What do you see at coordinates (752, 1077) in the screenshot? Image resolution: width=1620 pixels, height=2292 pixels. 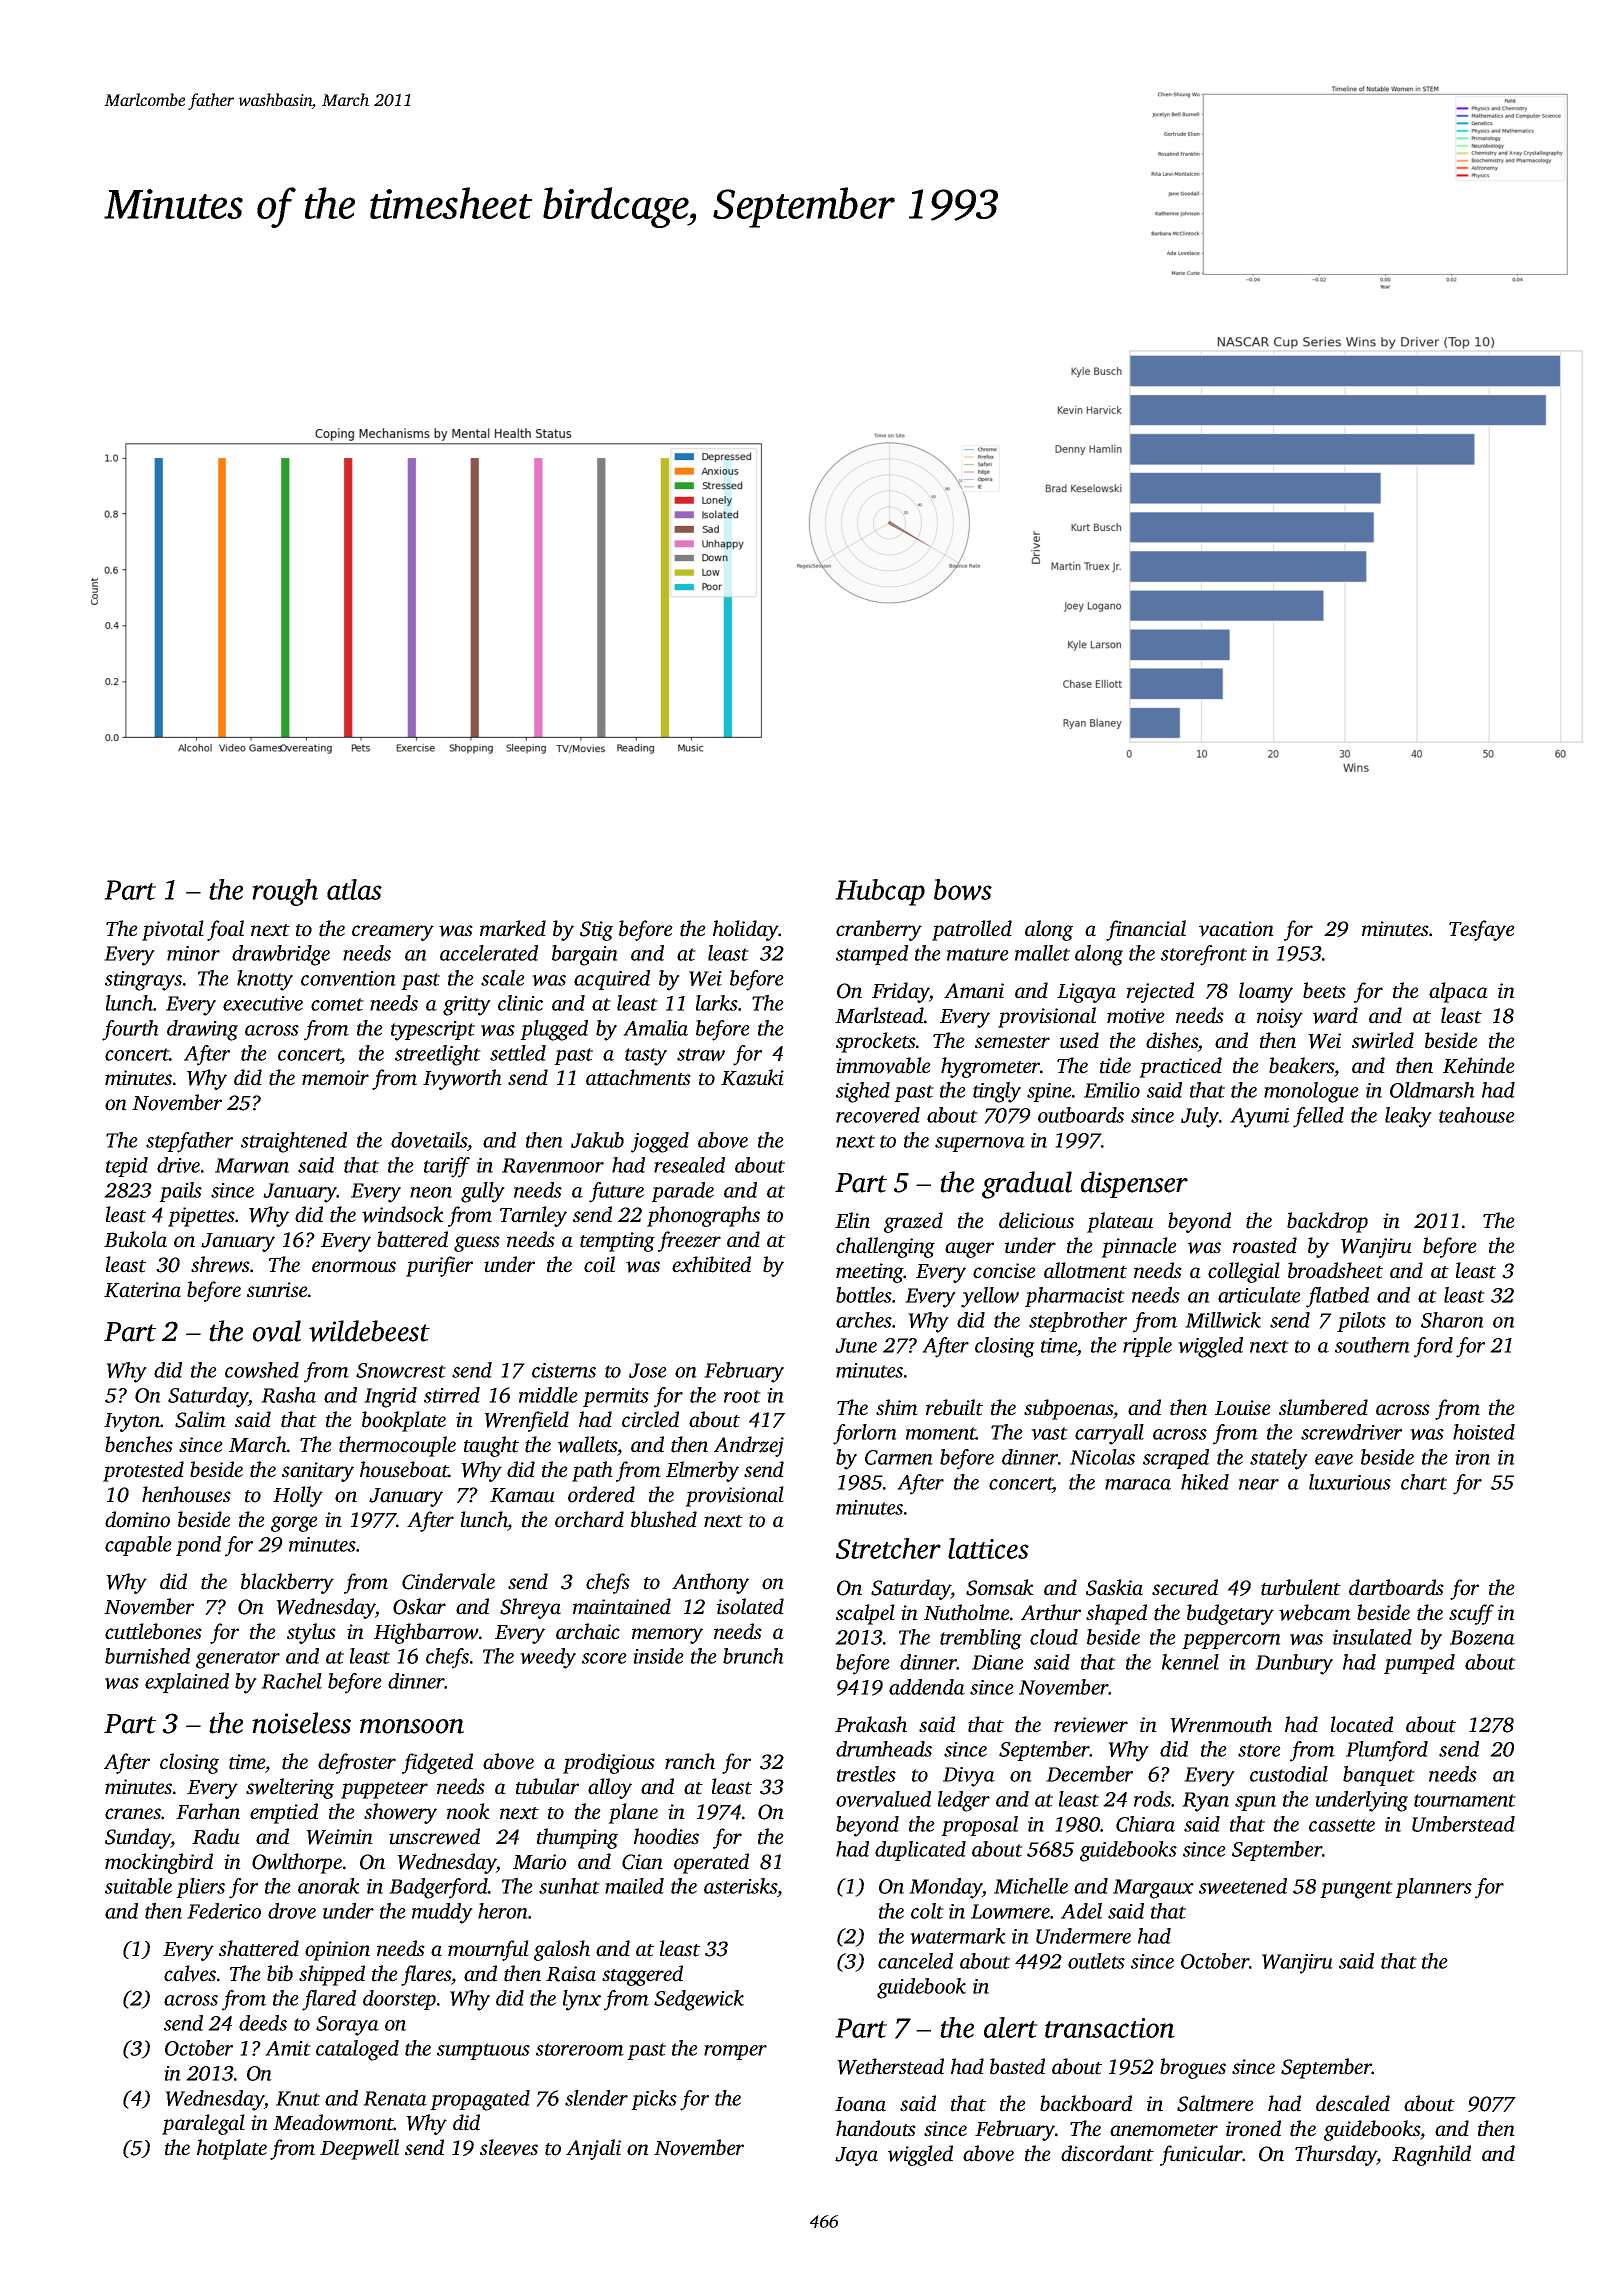 I see `Kazuki` at bounding box center [752, 1077].
